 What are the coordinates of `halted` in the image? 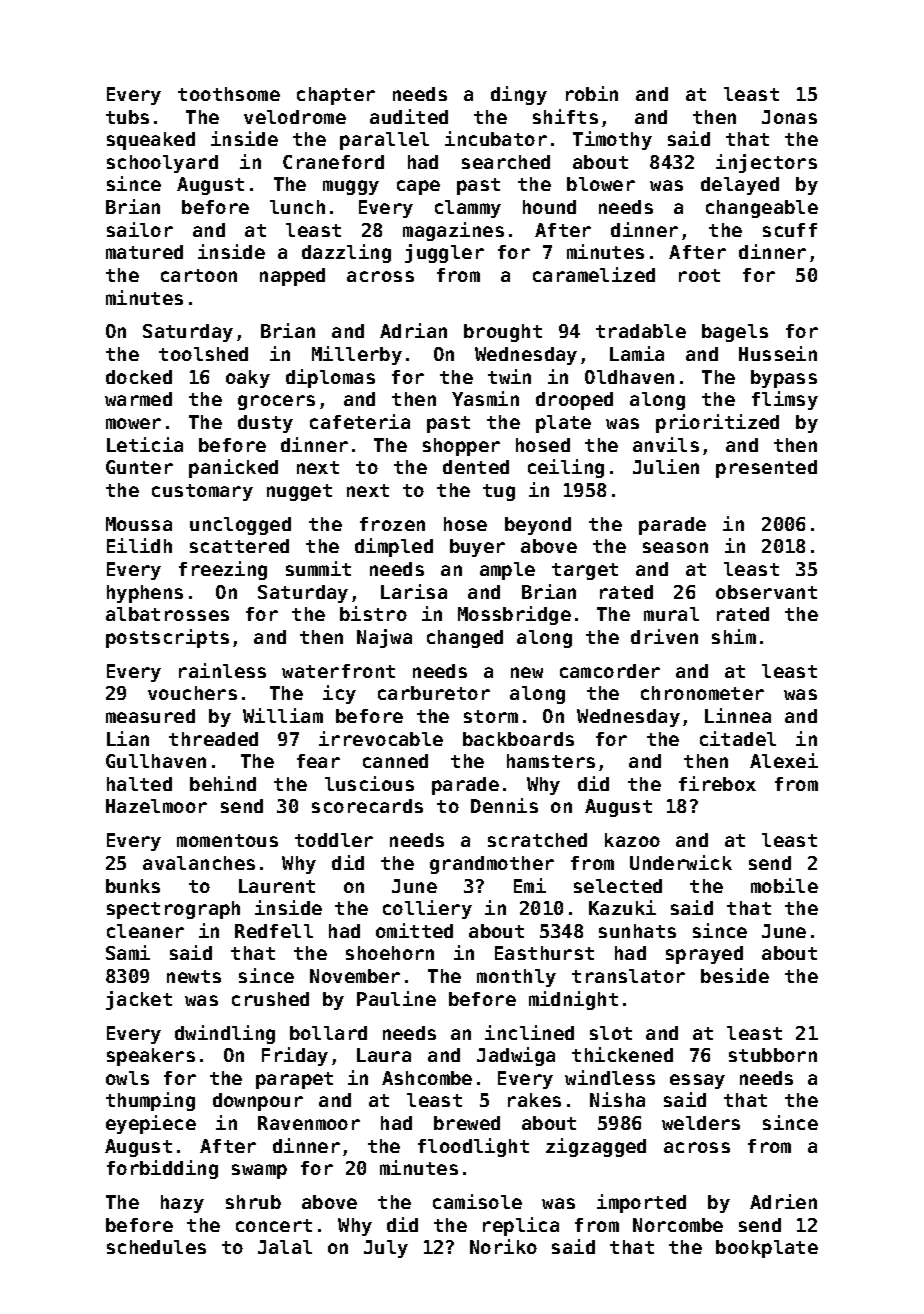 It's located at (139, 784).
